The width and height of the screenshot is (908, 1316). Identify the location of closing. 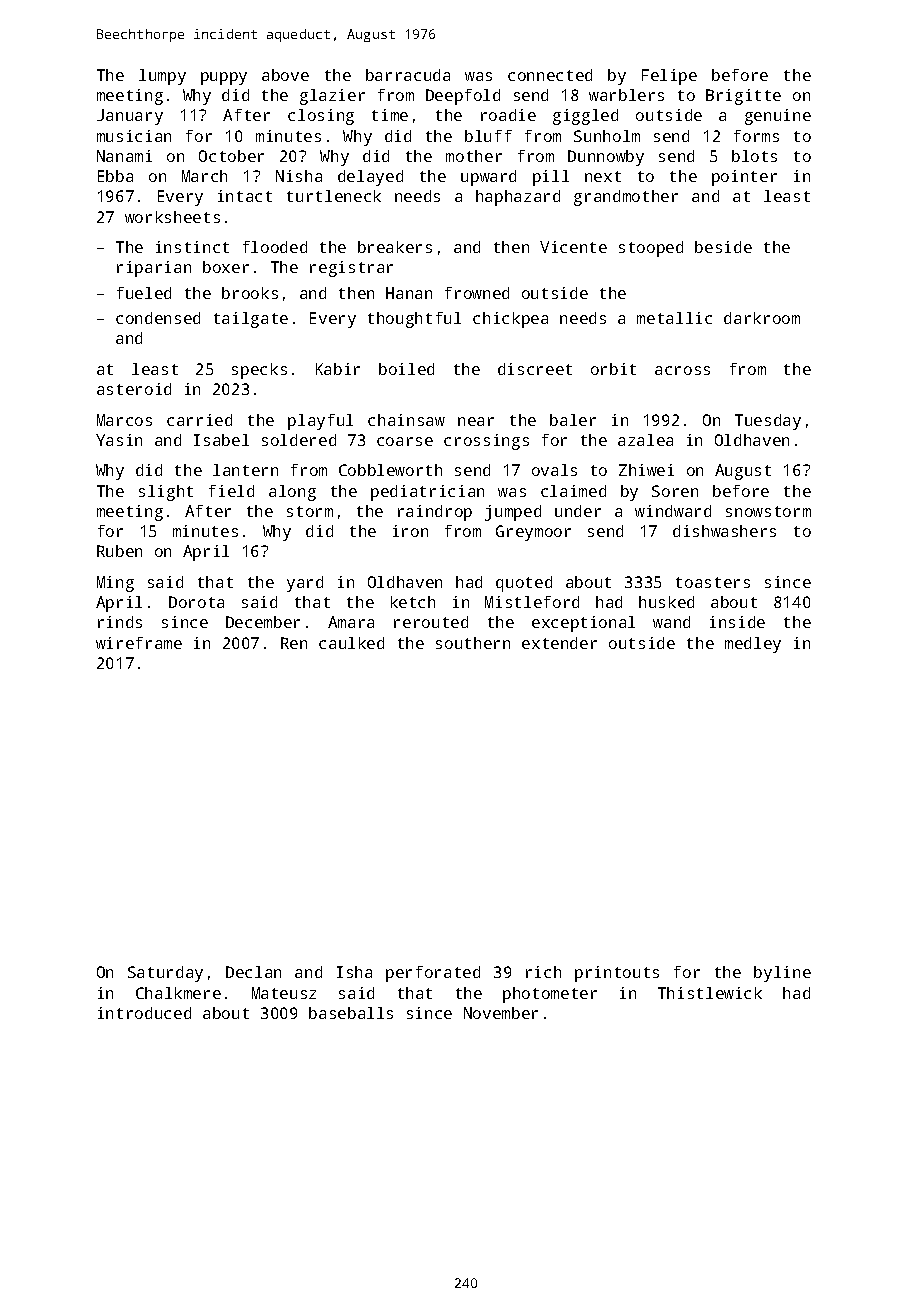
(321, 117).
